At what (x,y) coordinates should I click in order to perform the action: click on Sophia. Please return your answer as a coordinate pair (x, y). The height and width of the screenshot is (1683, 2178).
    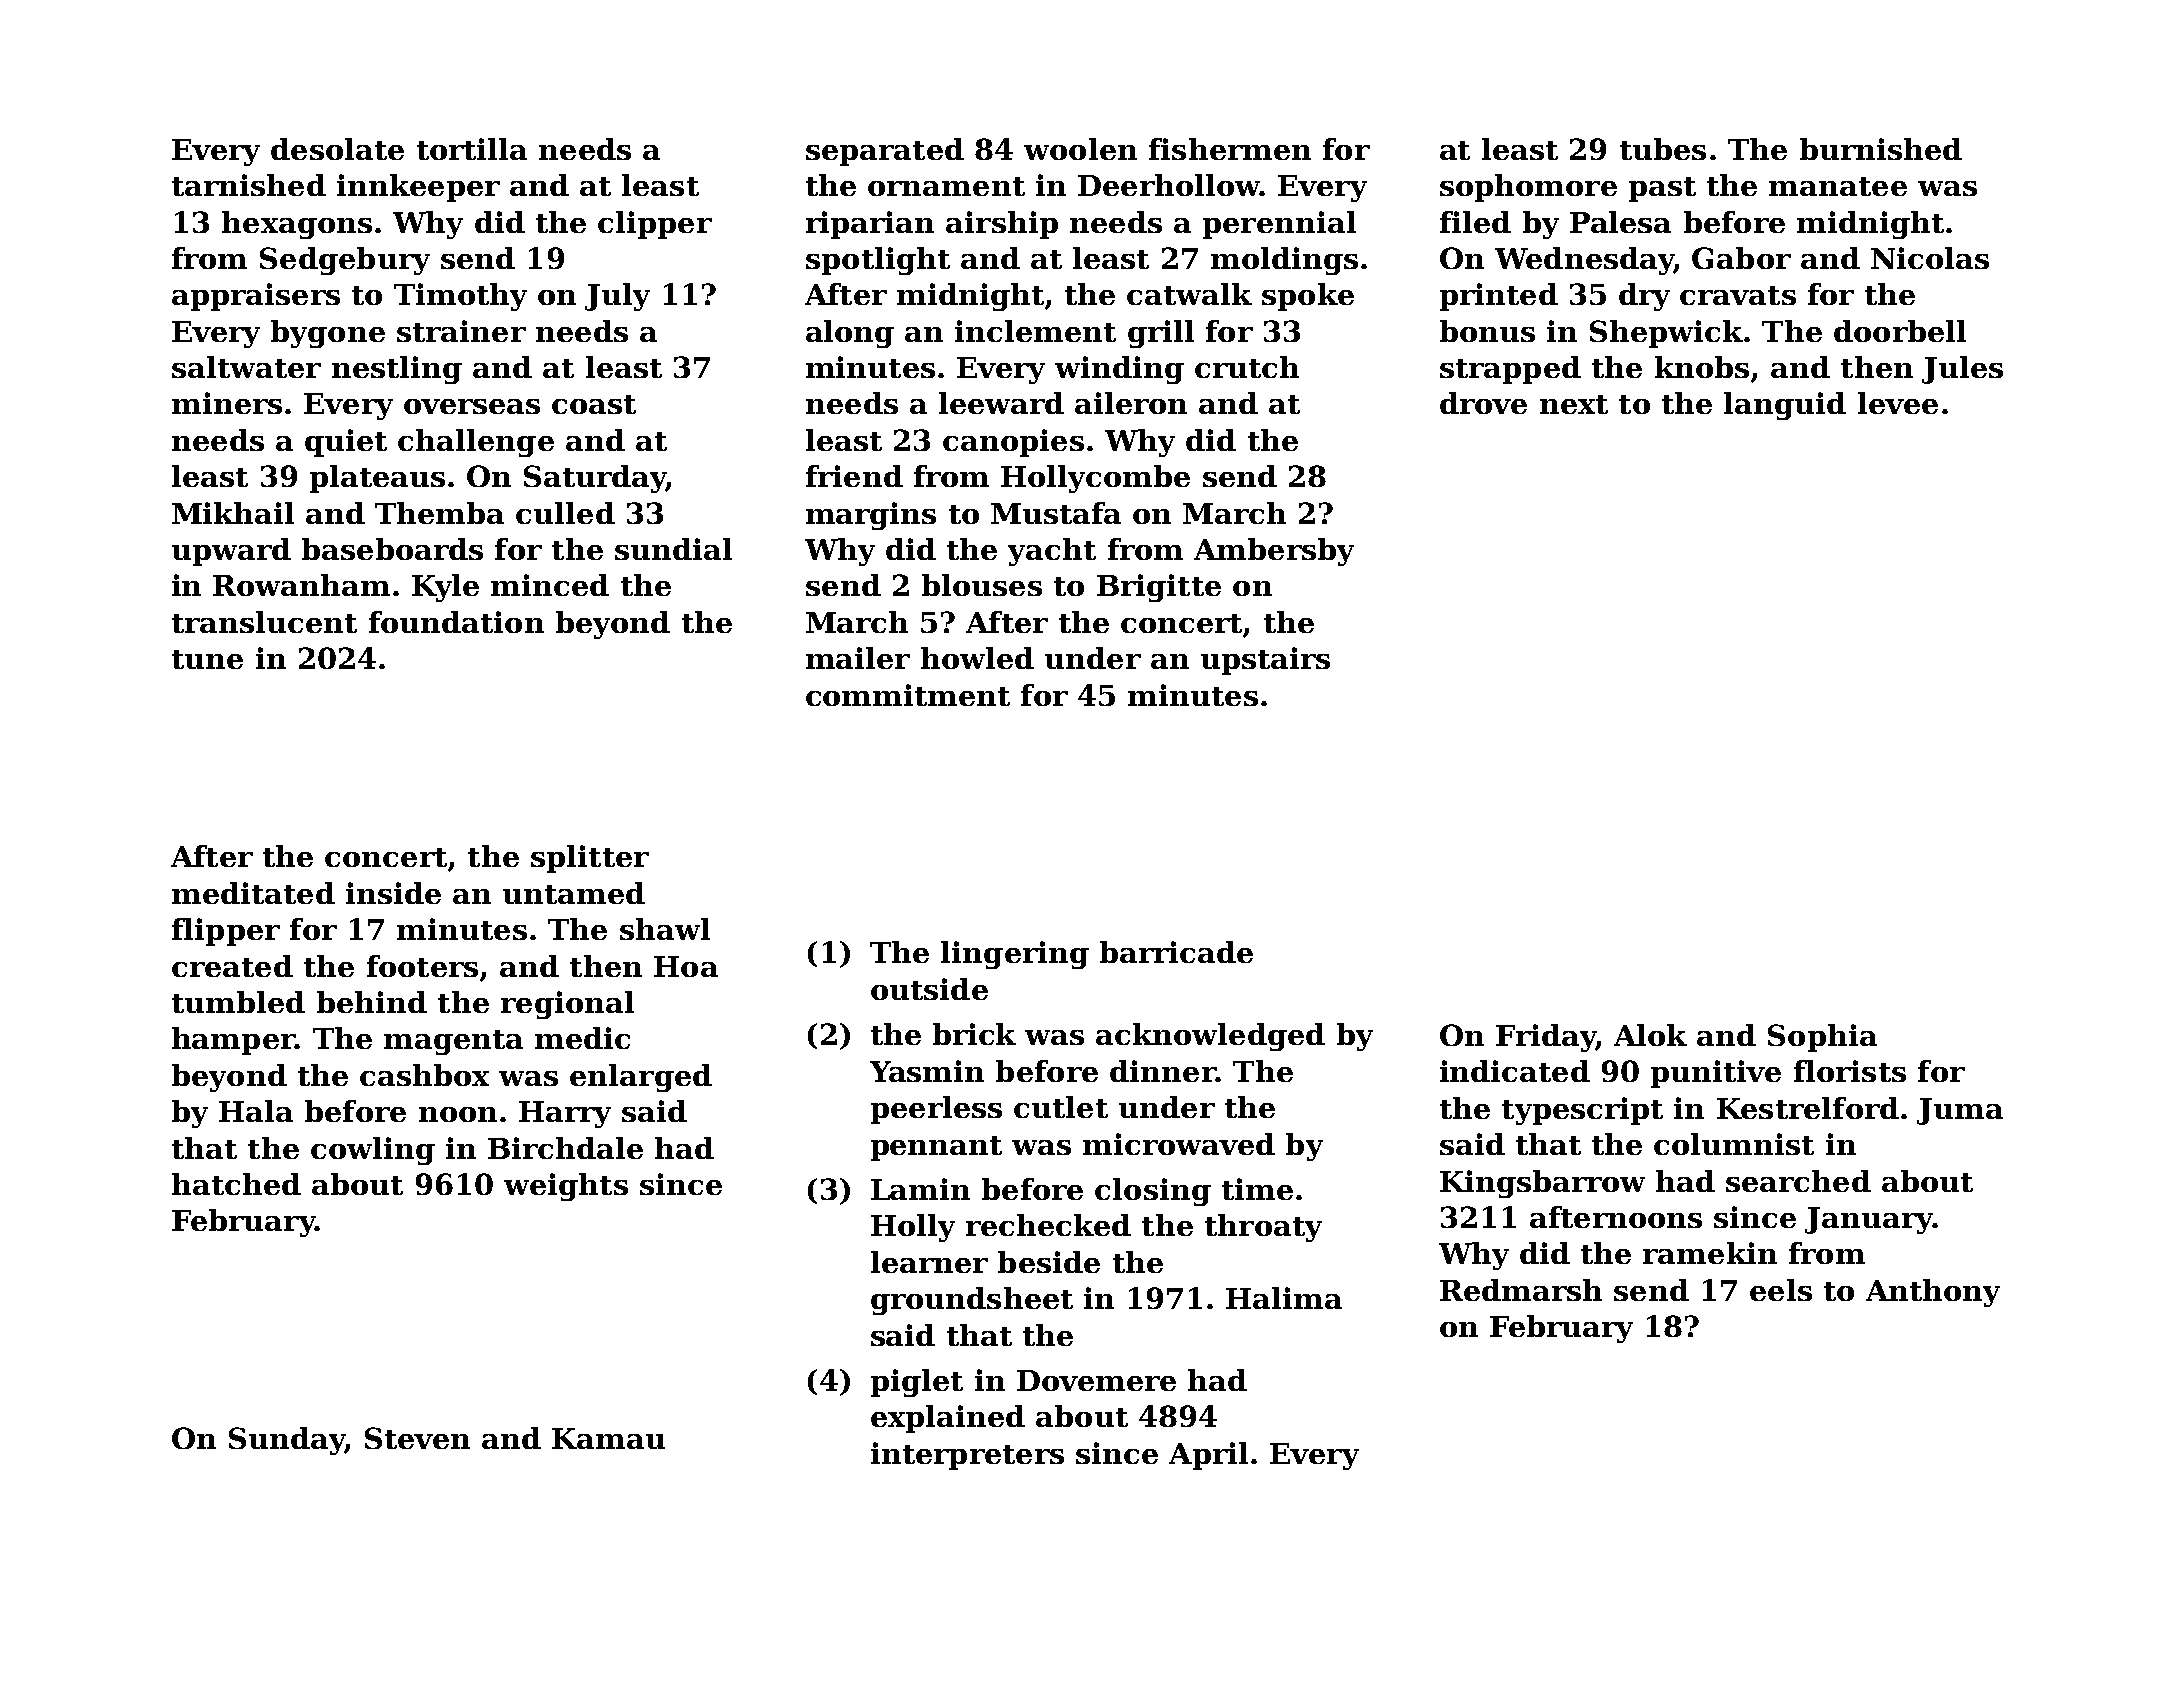
    Looking at the image, I should click on (1822, 1038).
